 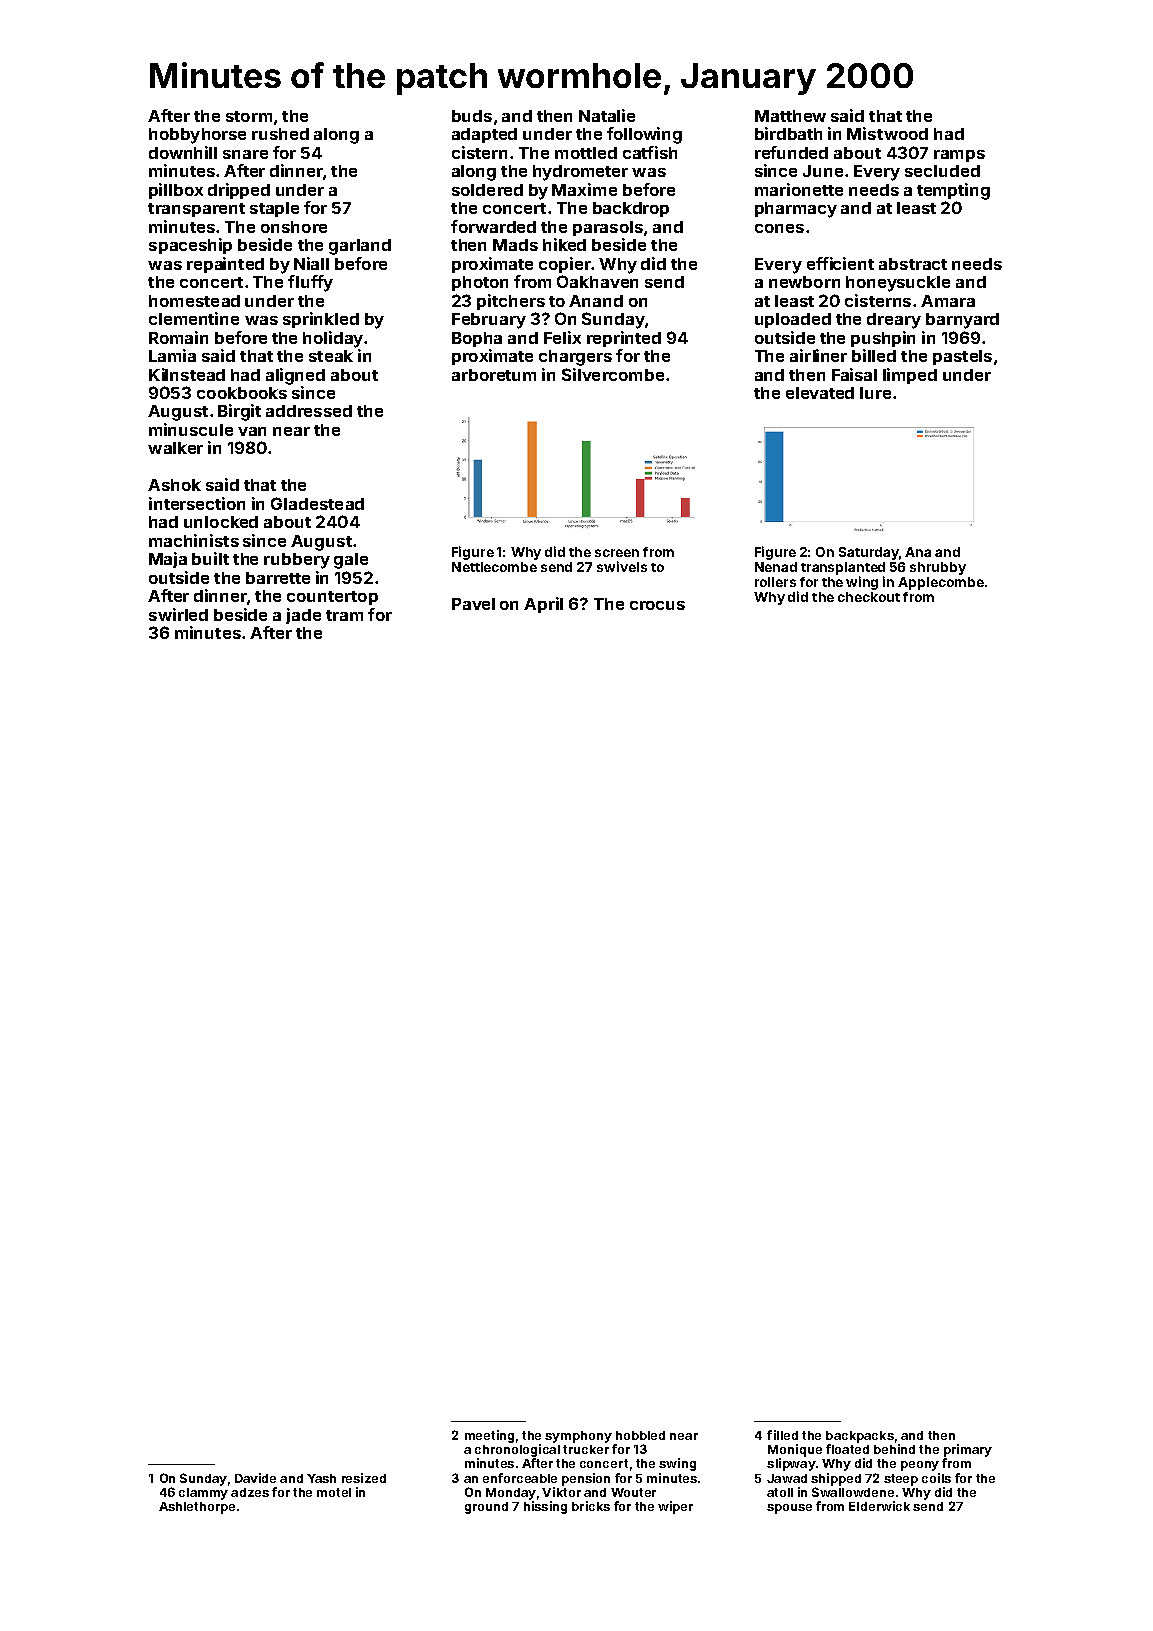 I want to click on backpacks, so click(x=860, y=1437).
